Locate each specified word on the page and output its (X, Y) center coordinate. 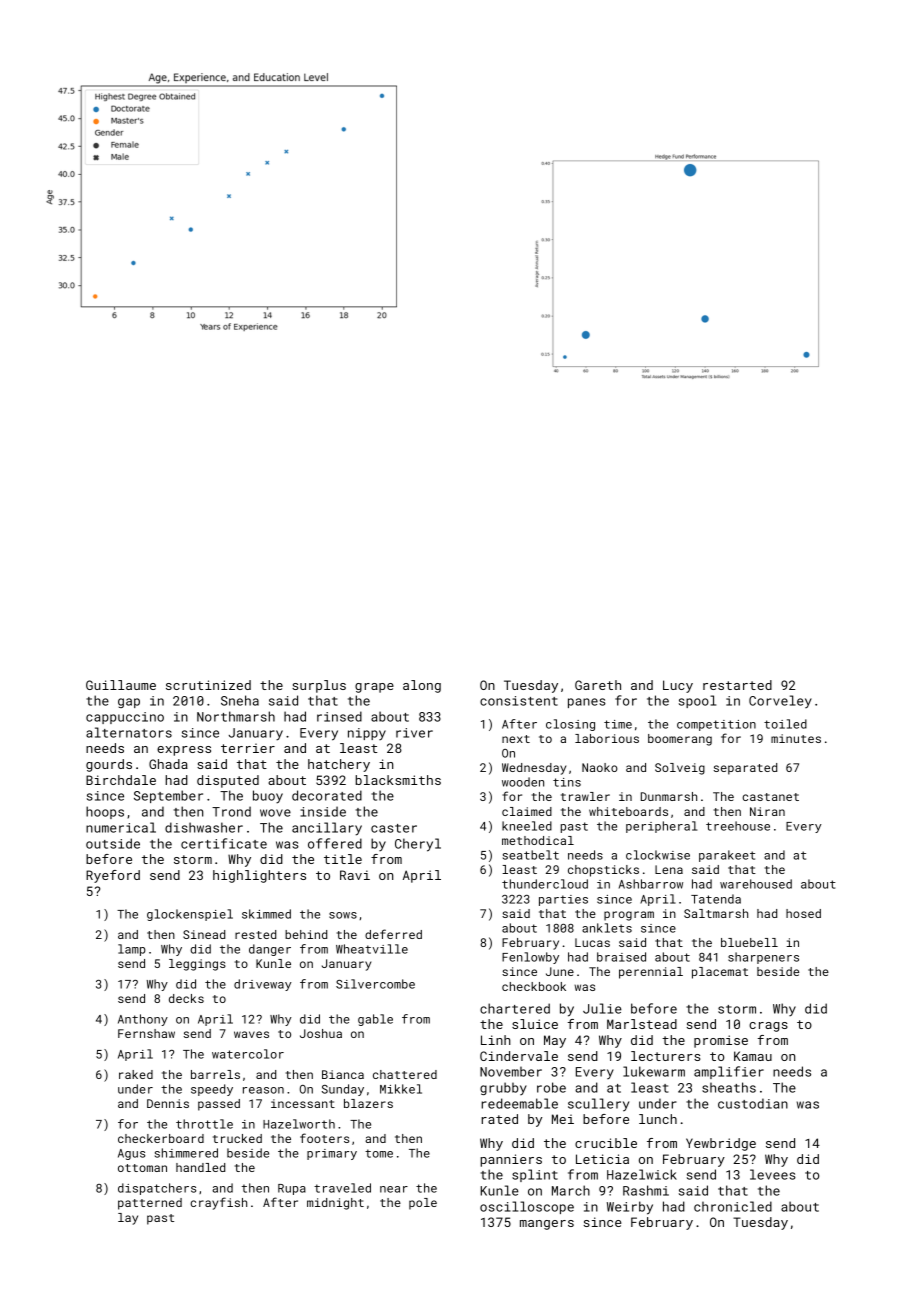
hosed (803, 913)
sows (343, 915)
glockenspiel (190, 915)
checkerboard (161, 1138)
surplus (319, 686)
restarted (737, 685)
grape (374, 688)
